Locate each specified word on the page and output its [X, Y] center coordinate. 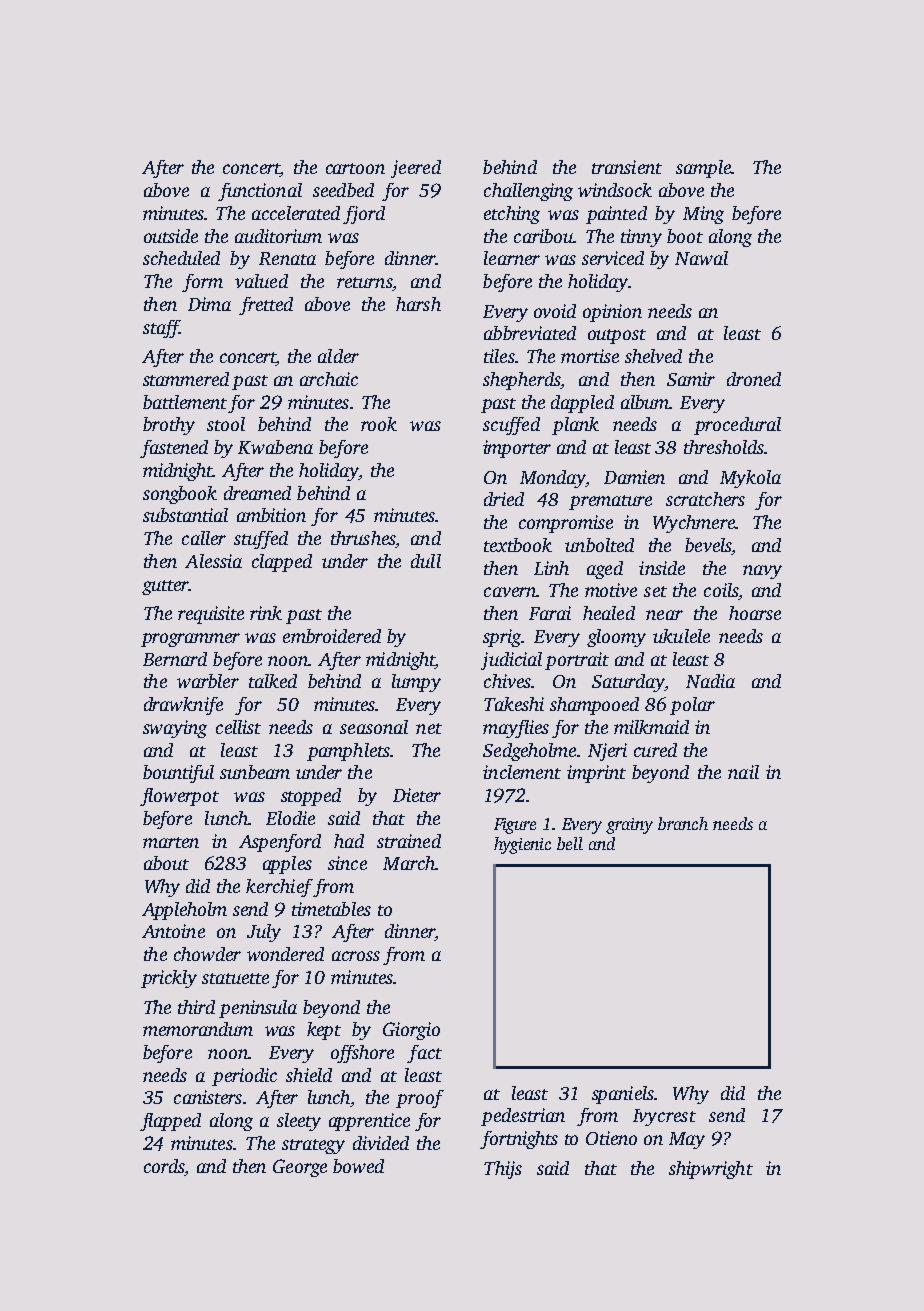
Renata [287, 258]
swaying [175, 729]
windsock [615, 190]
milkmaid [651, 727]
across [356, 956]
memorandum [198, 1029]
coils [721, 590]
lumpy [416, 683]
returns [364, 282]
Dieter [417, 795]
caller [204, 538]
